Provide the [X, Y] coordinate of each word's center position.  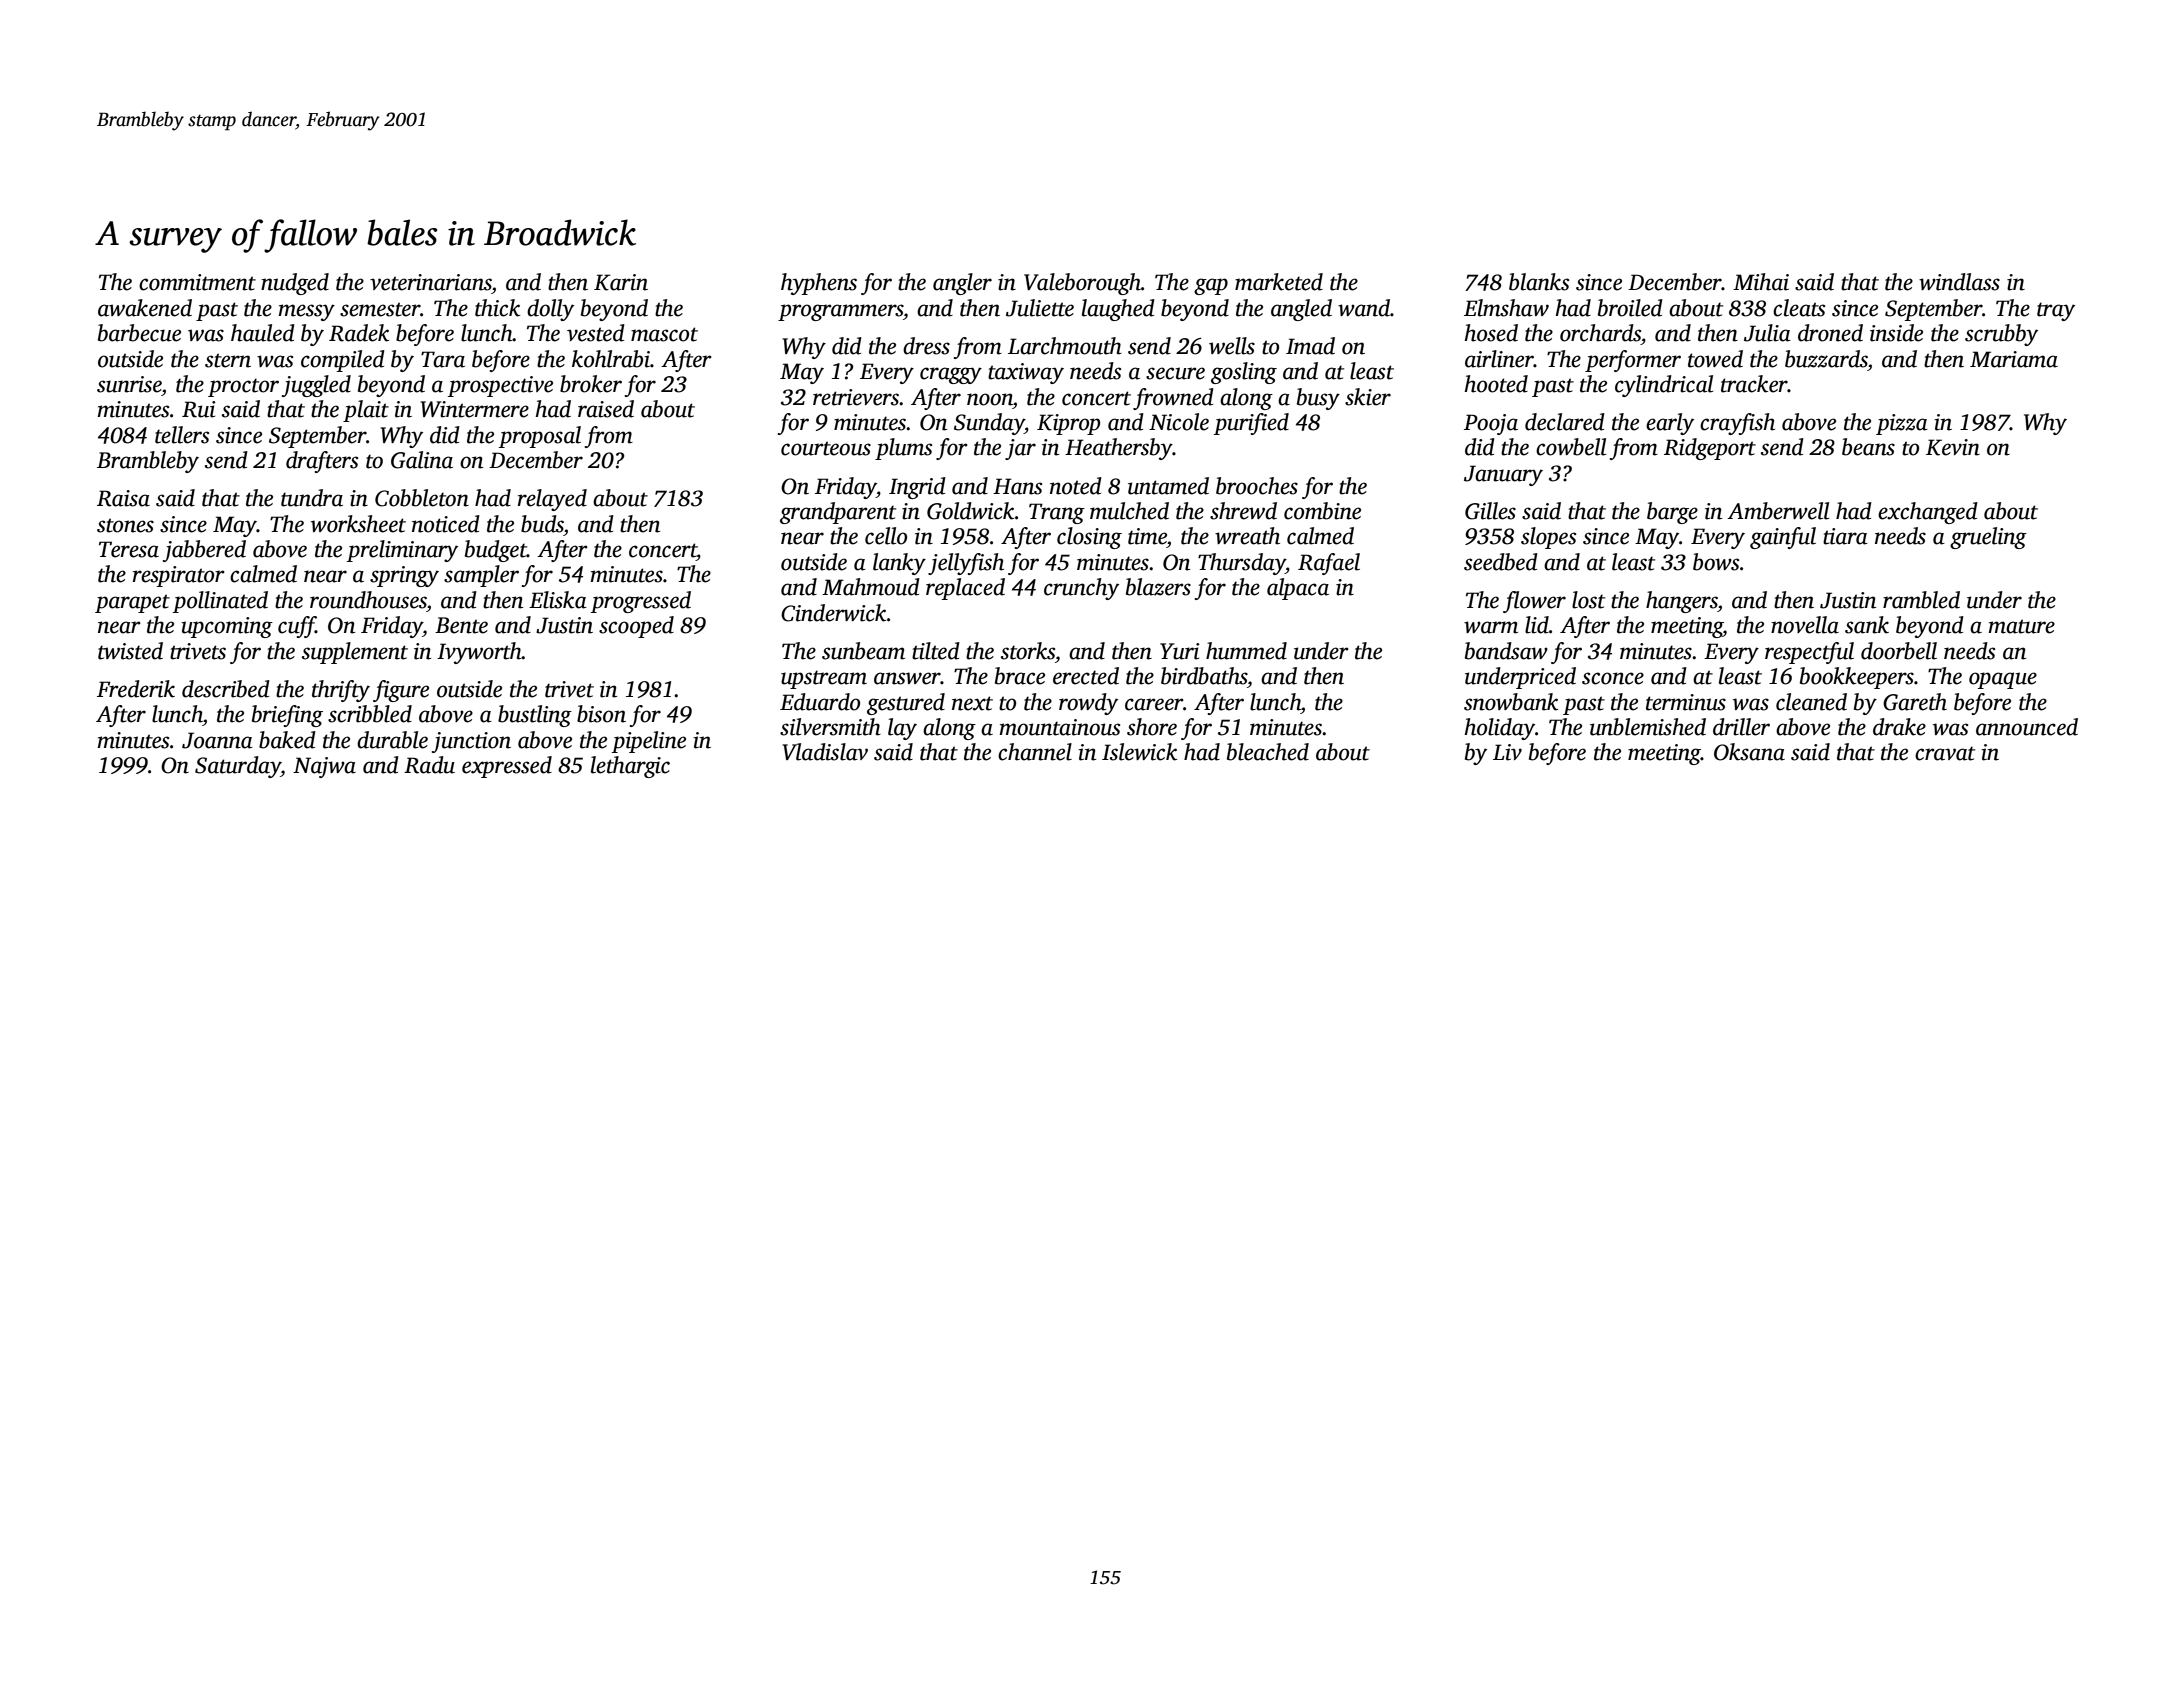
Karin [621, 282]
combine [1322, 511]
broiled [1630, 308]
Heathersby [1119, 449]
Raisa [123, 498]
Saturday [238, 767]
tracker [1754, 384]
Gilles [1490, 511]
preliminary [402, 551]
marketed [1279, 282]
